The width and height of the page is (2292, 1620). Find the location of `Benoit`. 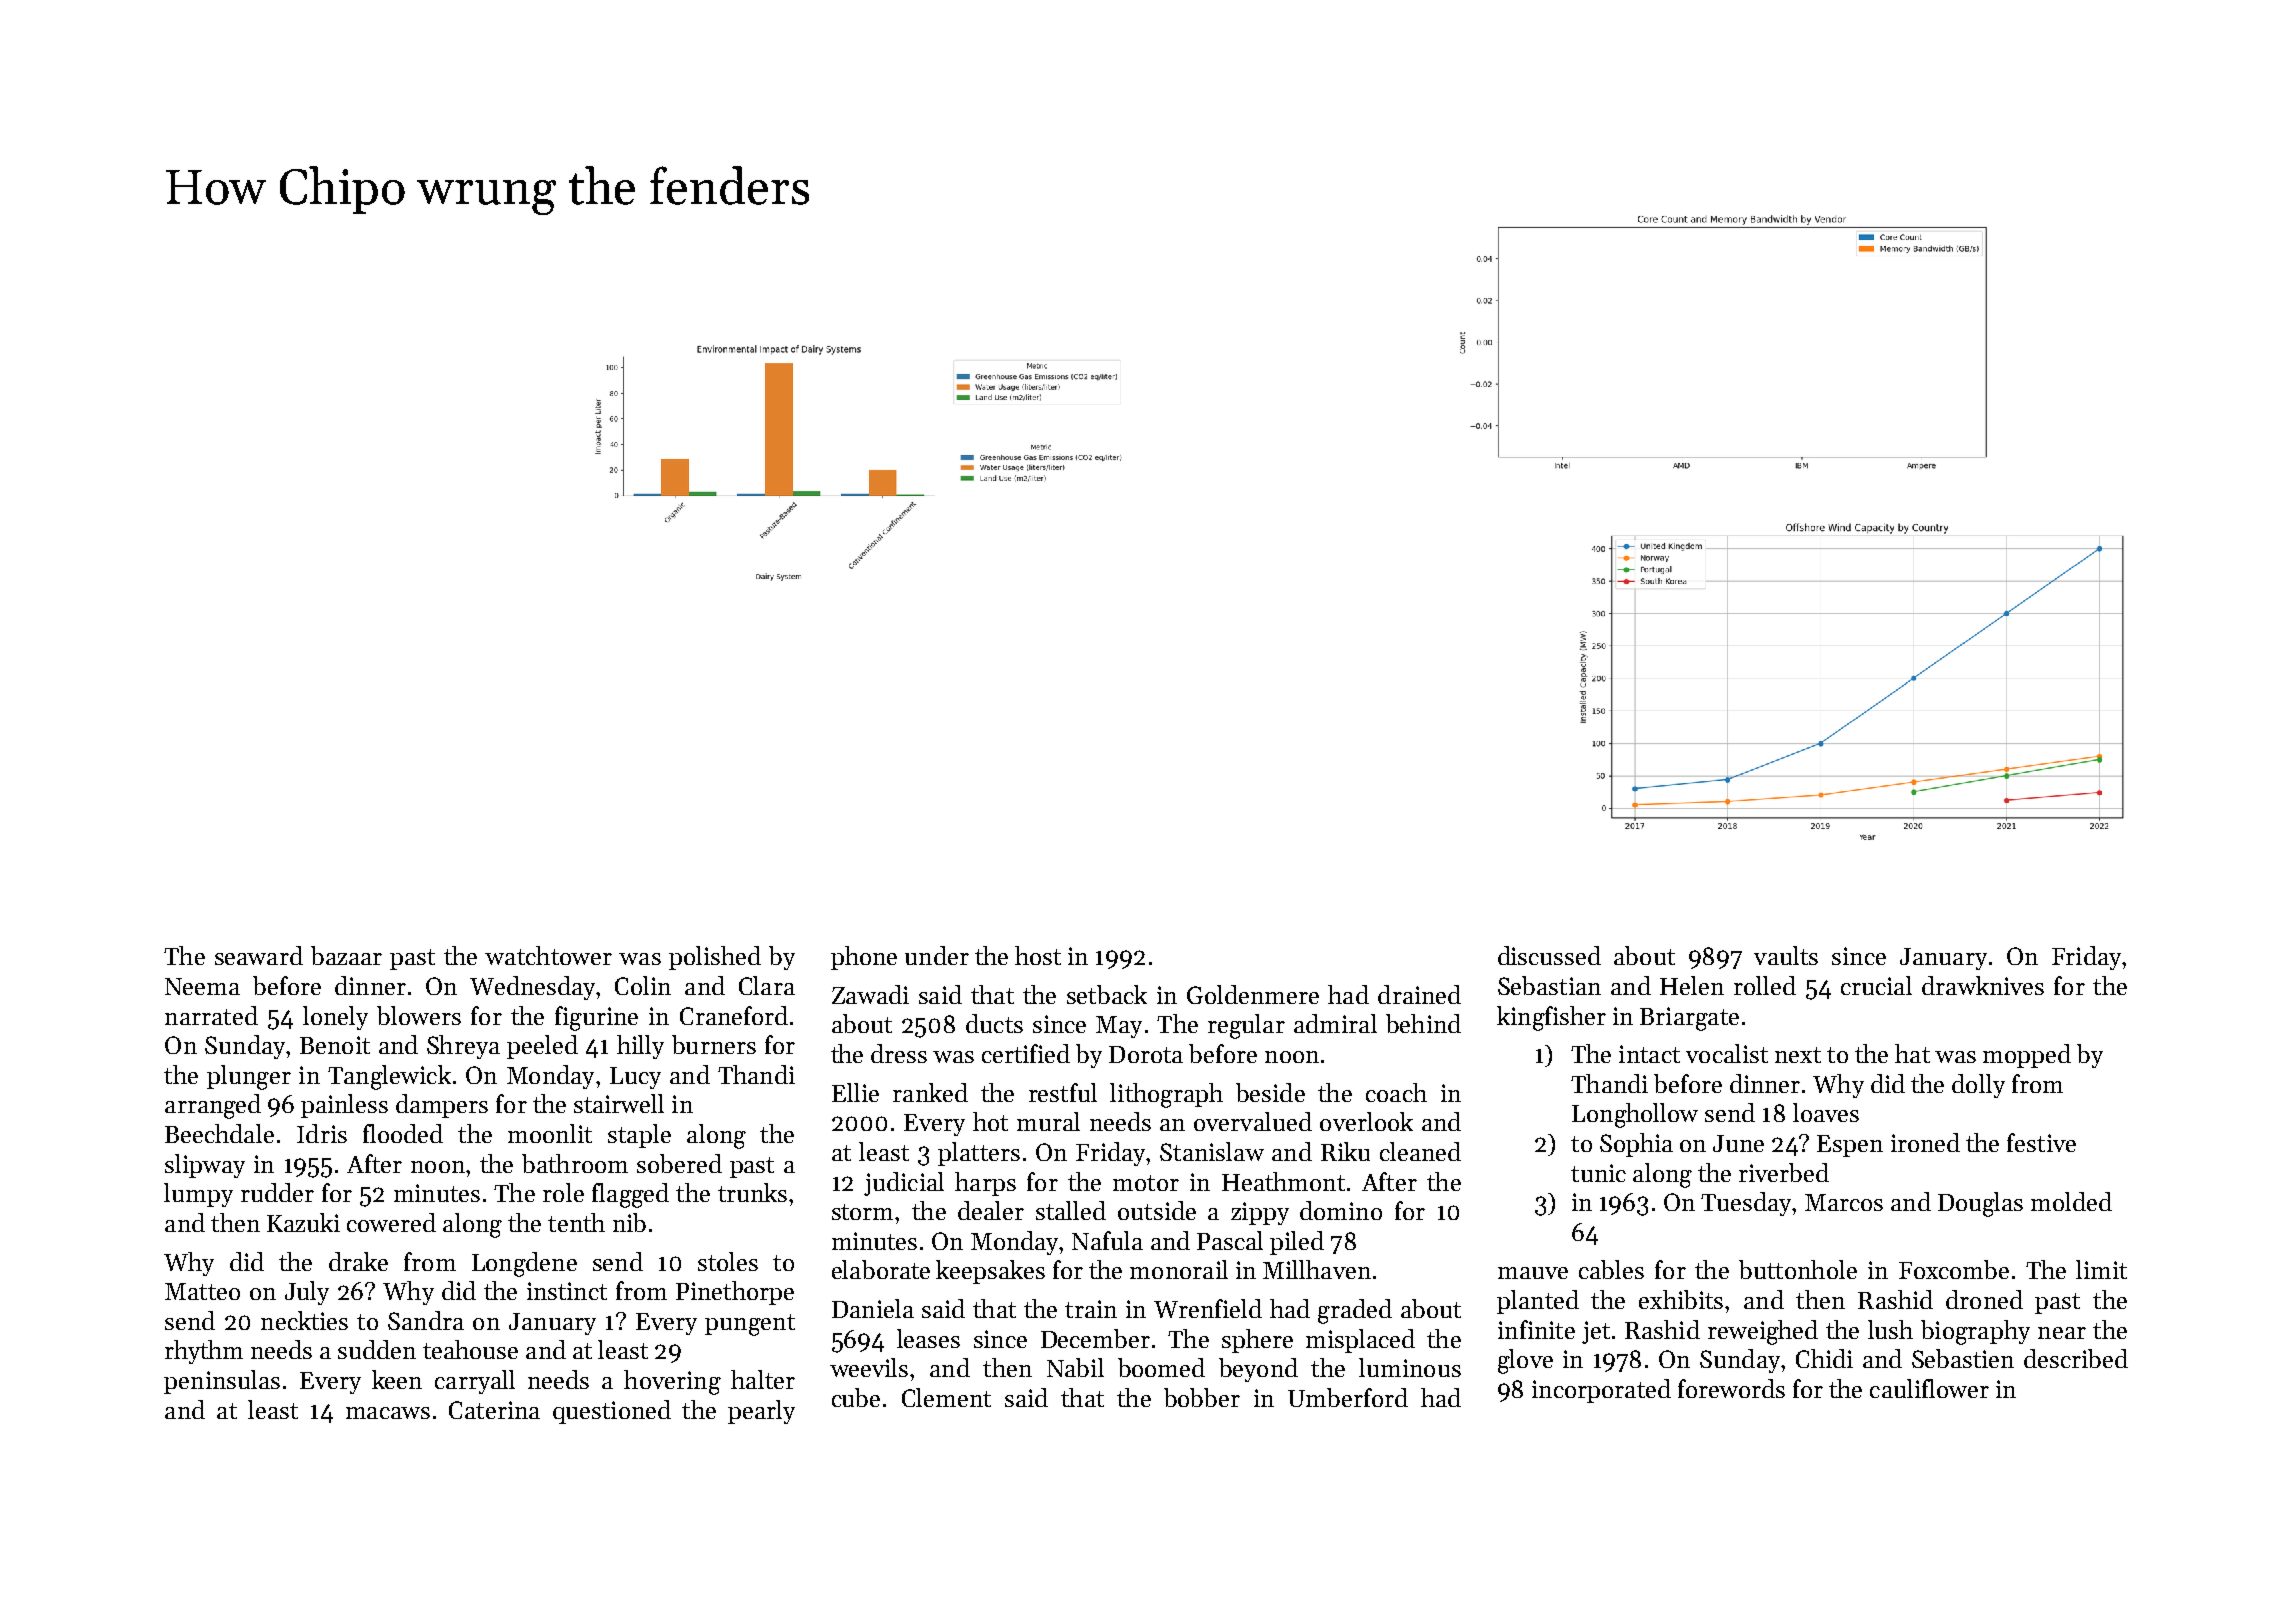

Benoit is located at coordinates (335, 1045).
